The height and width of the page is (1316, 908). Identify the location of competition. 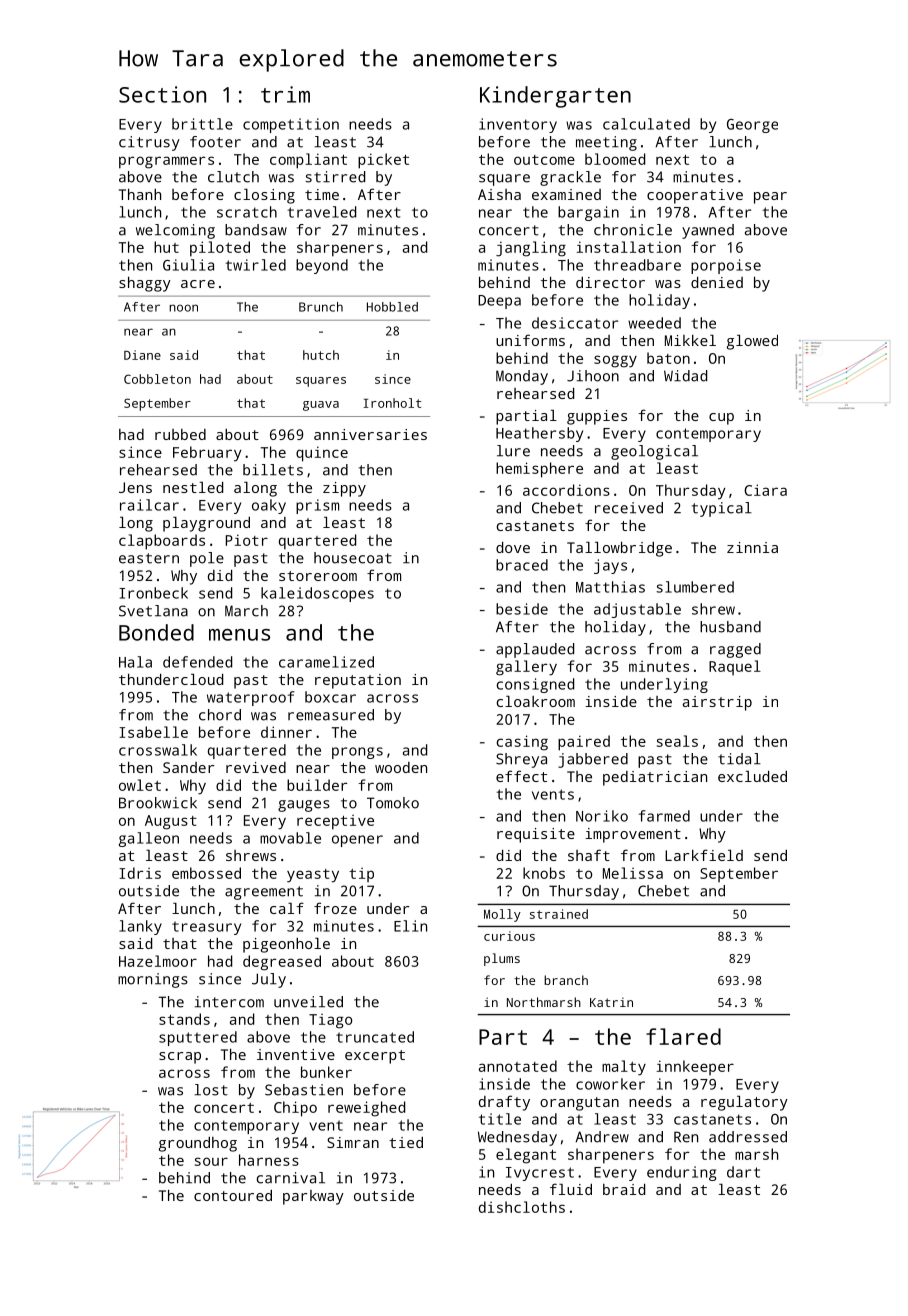
(291, 125).
